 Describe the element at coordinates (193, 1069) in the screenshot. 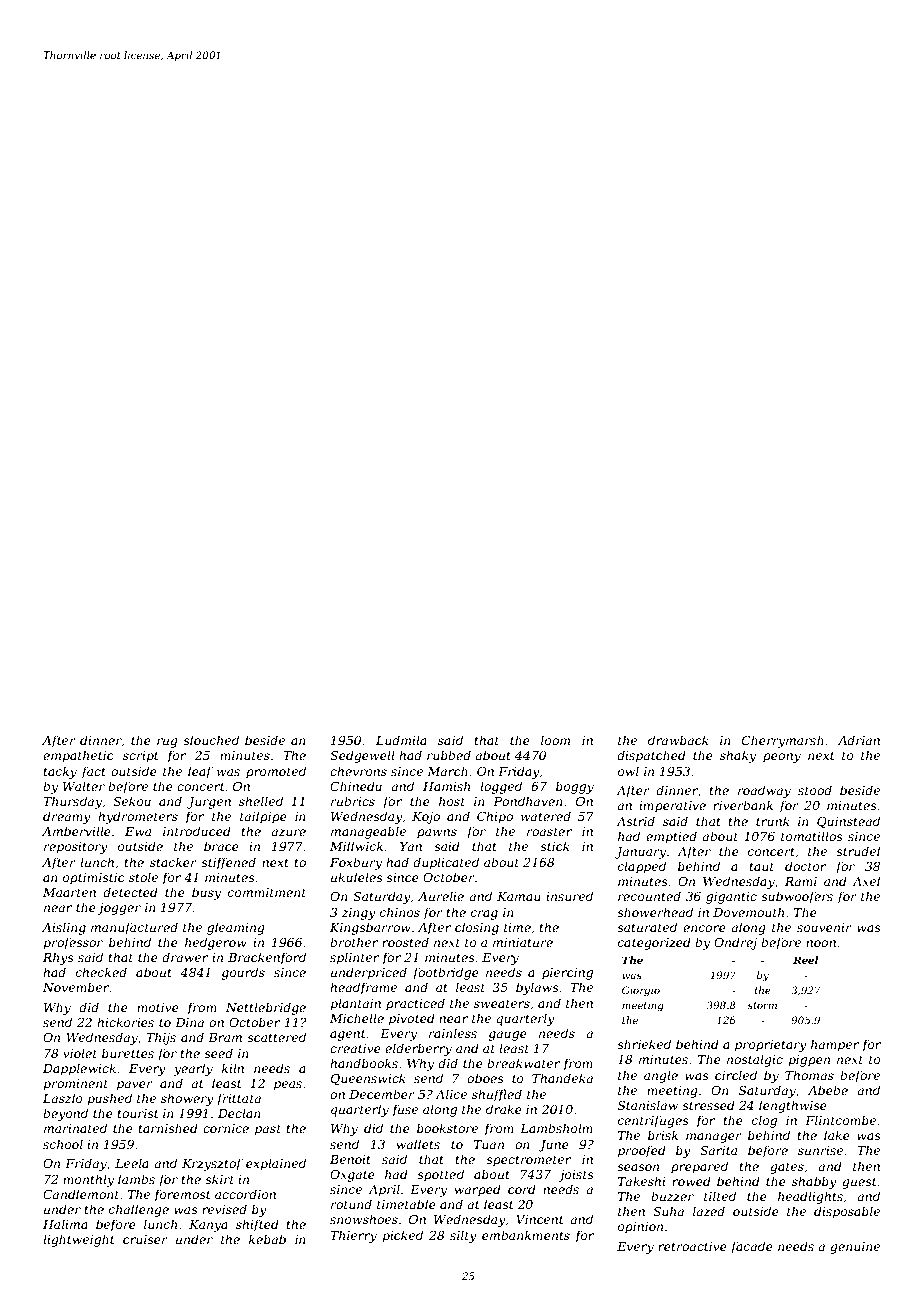

I see `yearly` at that location.
